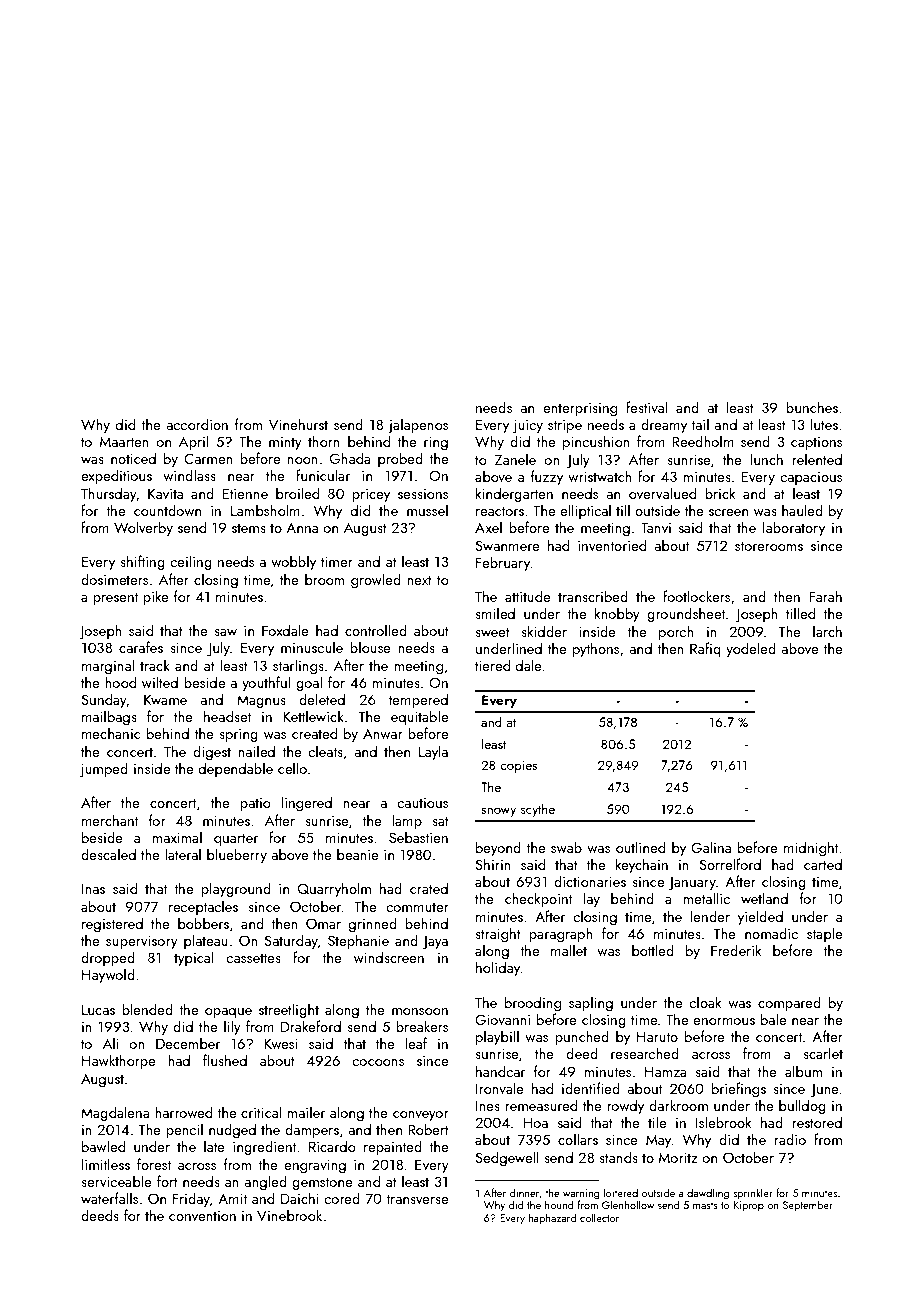 The height and width of the screenshot is (1314, 924). What do you see at coordinates (298, 424) in the screenshot?
I see `Vinehurst` at bounding box center [298, 424].
